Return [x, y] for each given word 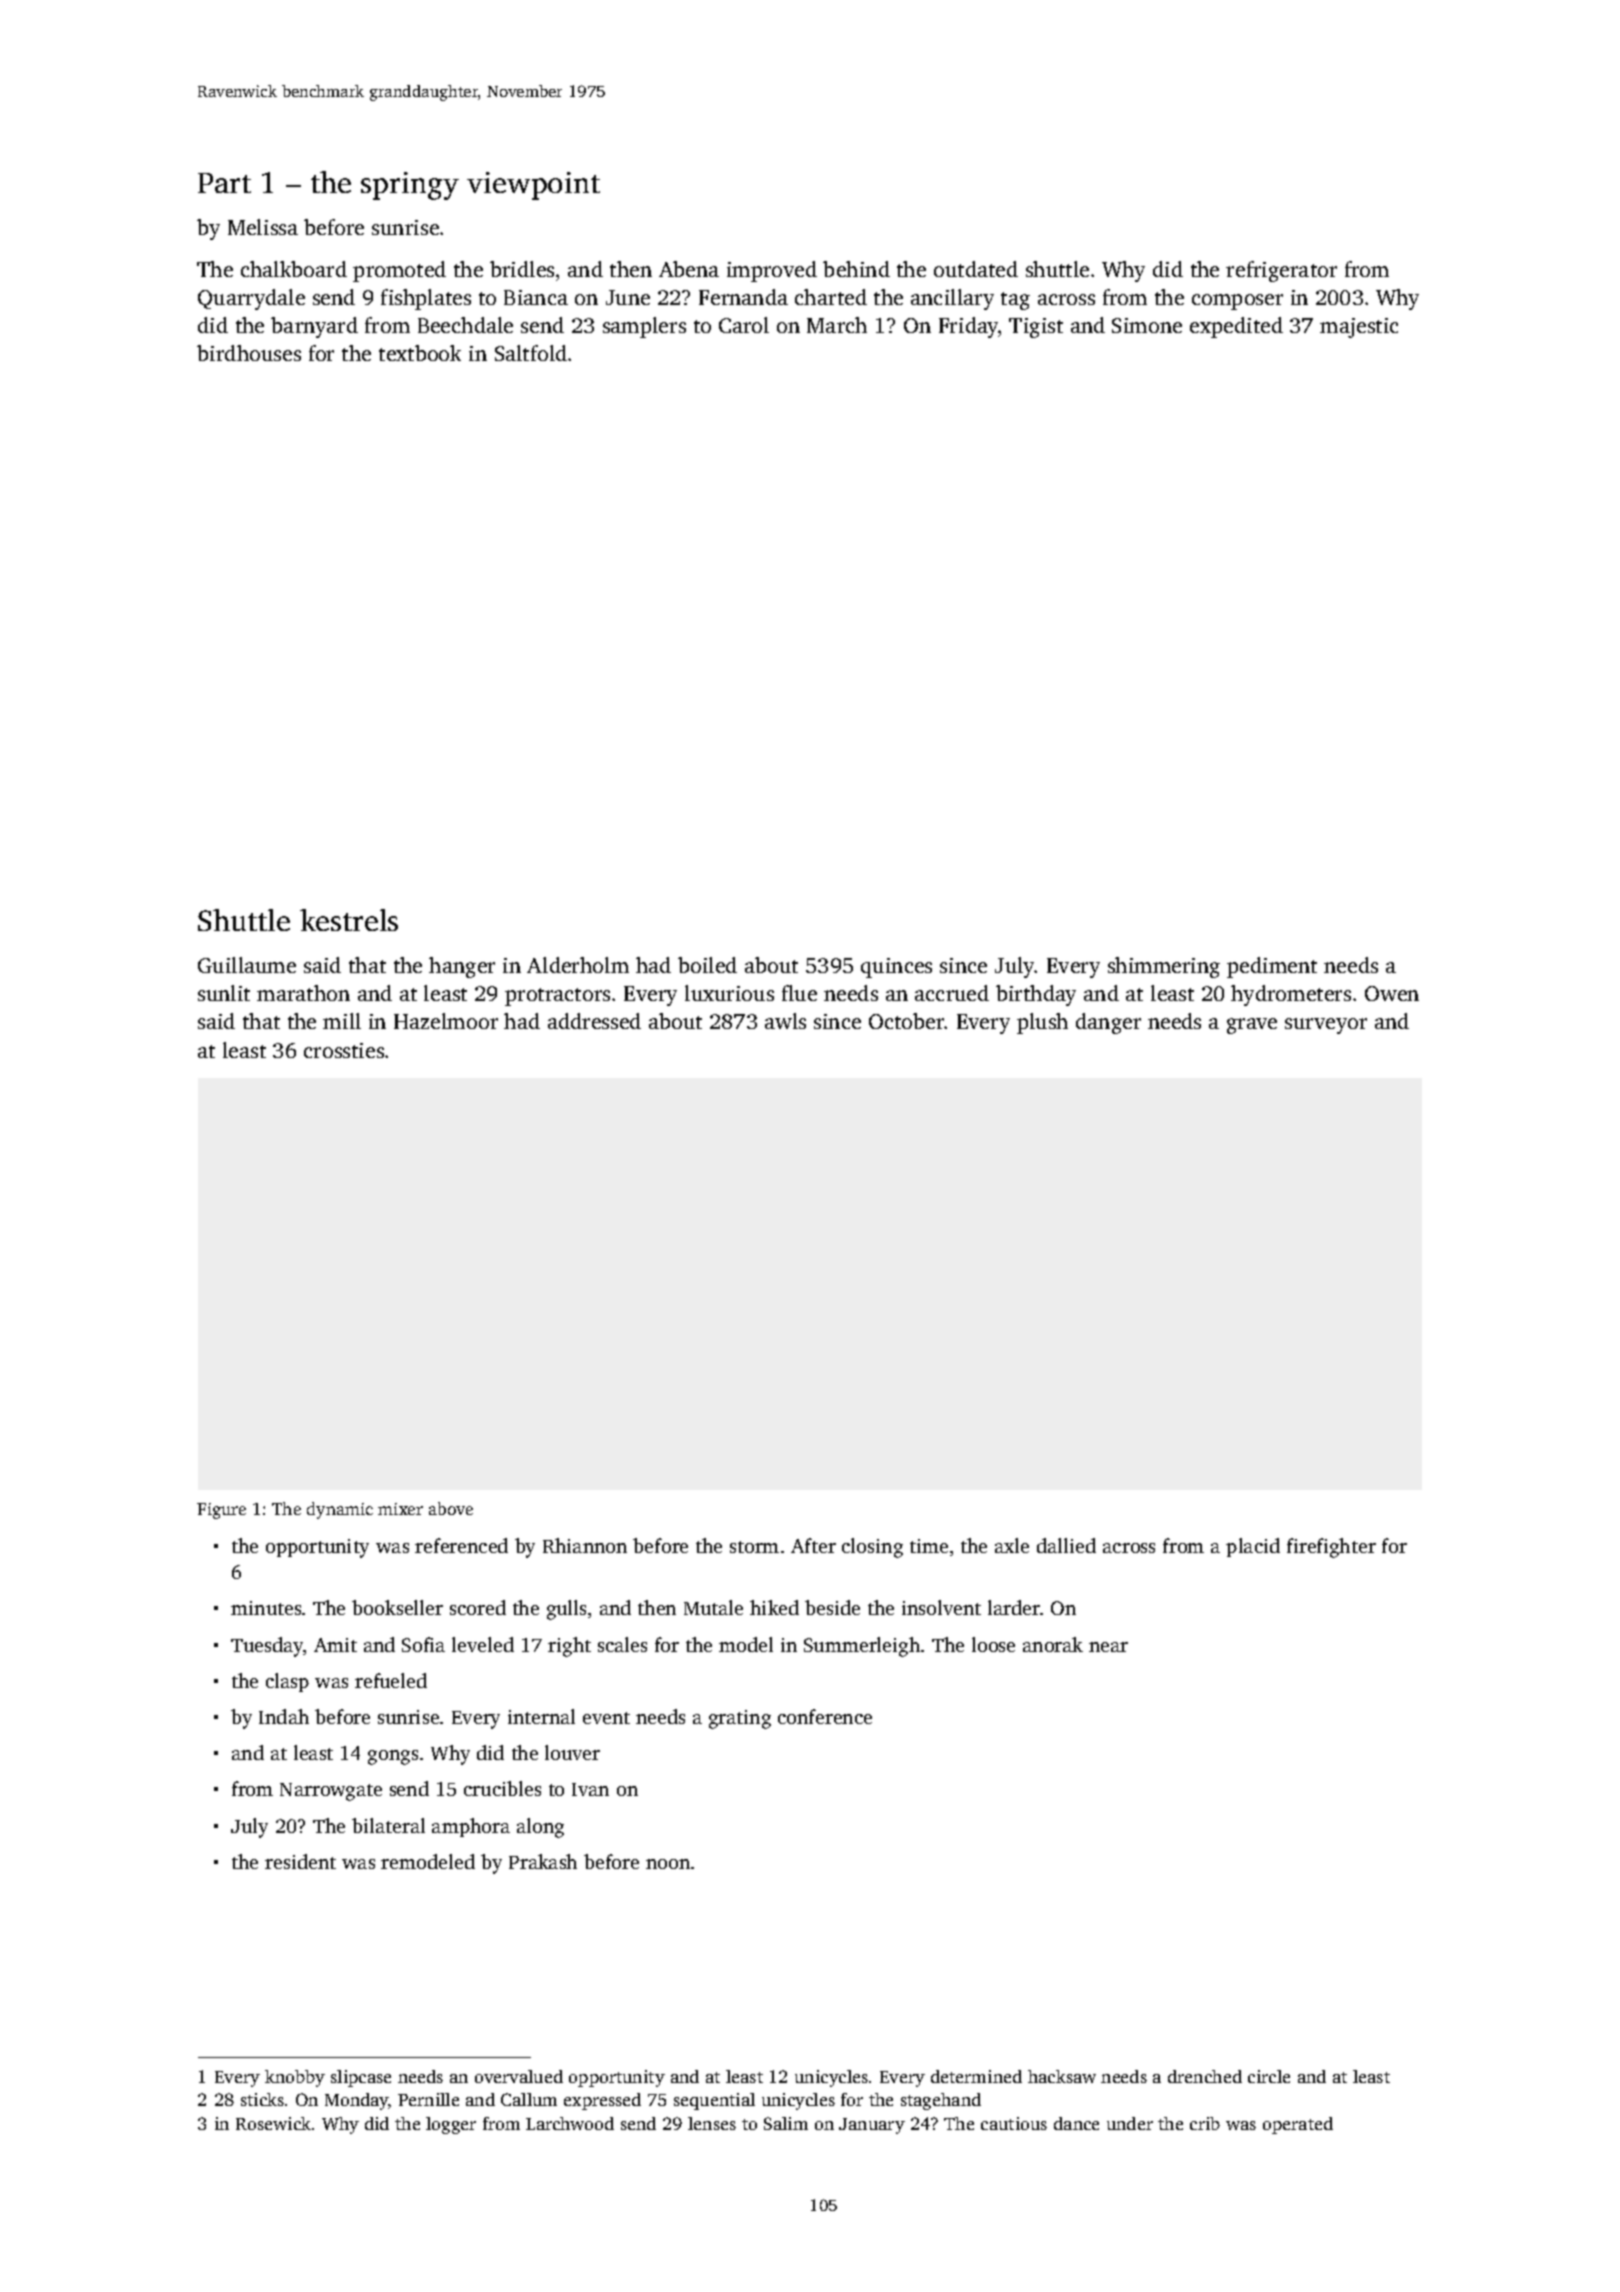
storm [754, 1547]
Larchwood [570, 2123]
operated [1298, 2125]
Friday [969, 327]
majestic [1359, 328]
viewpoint [533, 186]
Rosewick [273, 2123]
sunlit [224, 993]
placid [1253, 1547]
